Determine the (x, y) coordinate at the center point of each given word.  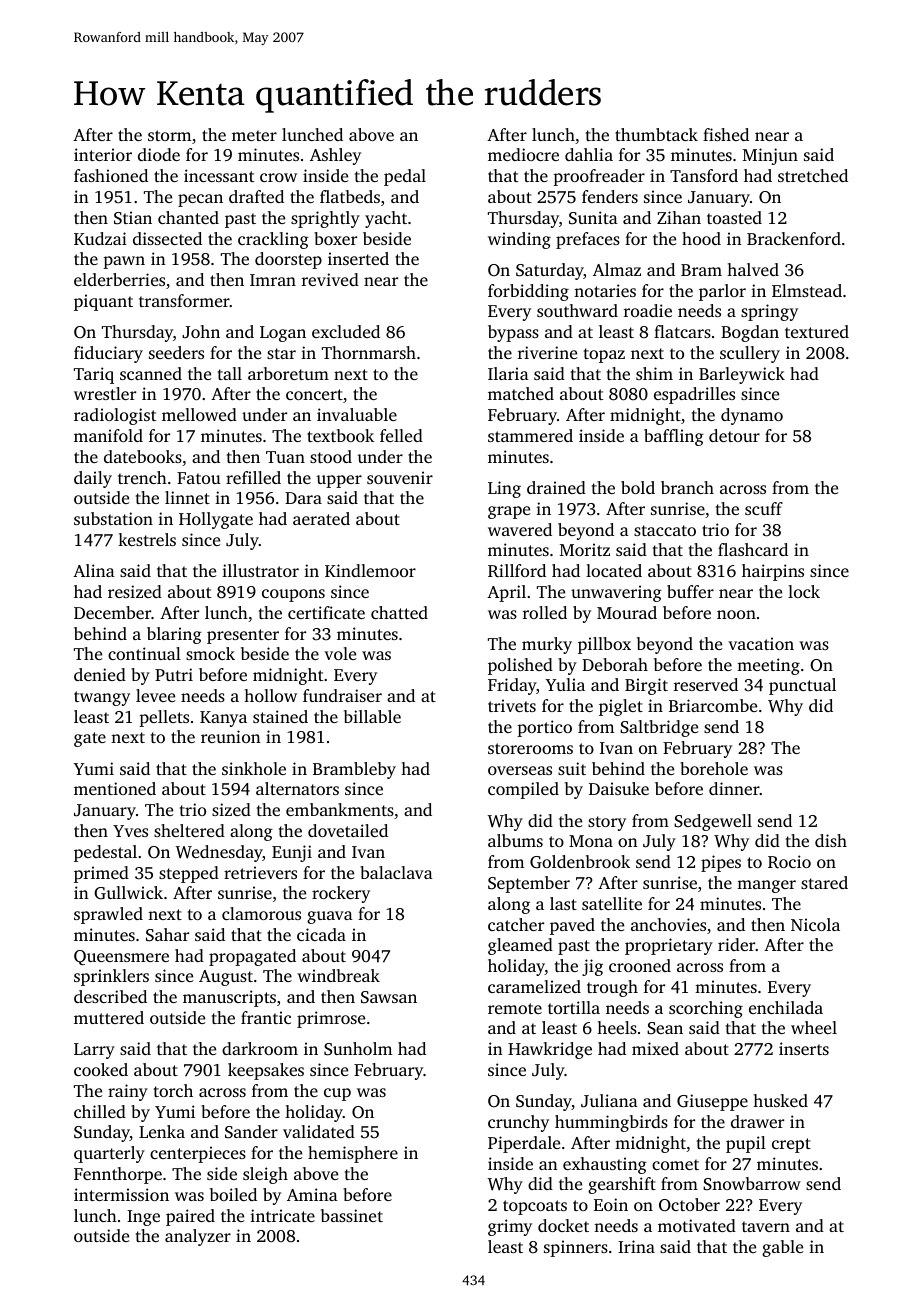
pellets (164, 718)
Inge (143, 1218)
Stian (133, 218)
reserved (706, 684)
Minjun (770, 156)
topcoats (535, 1207)
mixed (655, 1048)
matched (521, 393)
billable (372, 716)
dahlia (589, 154)
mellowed (199, 414)
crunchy (518, 1123)
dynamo (752, 416)
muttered (109, 1017)
